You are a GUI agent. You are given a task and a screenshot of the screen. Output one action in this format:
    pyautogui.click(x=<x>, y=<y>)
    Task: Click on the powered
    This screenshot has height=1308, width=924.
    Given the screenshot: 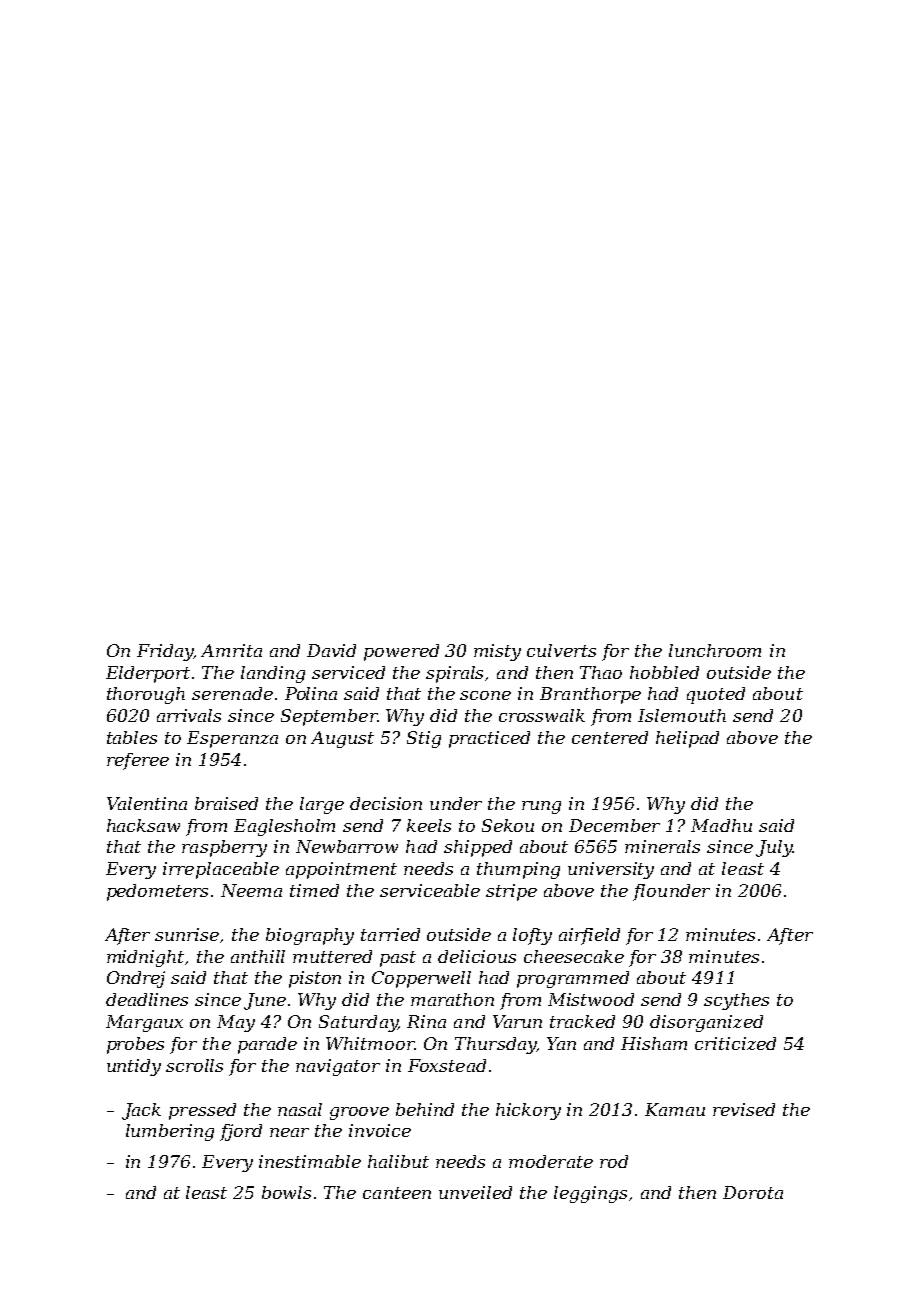 What is the action you would take?
    pyautogui.click(x=401, y=652)
